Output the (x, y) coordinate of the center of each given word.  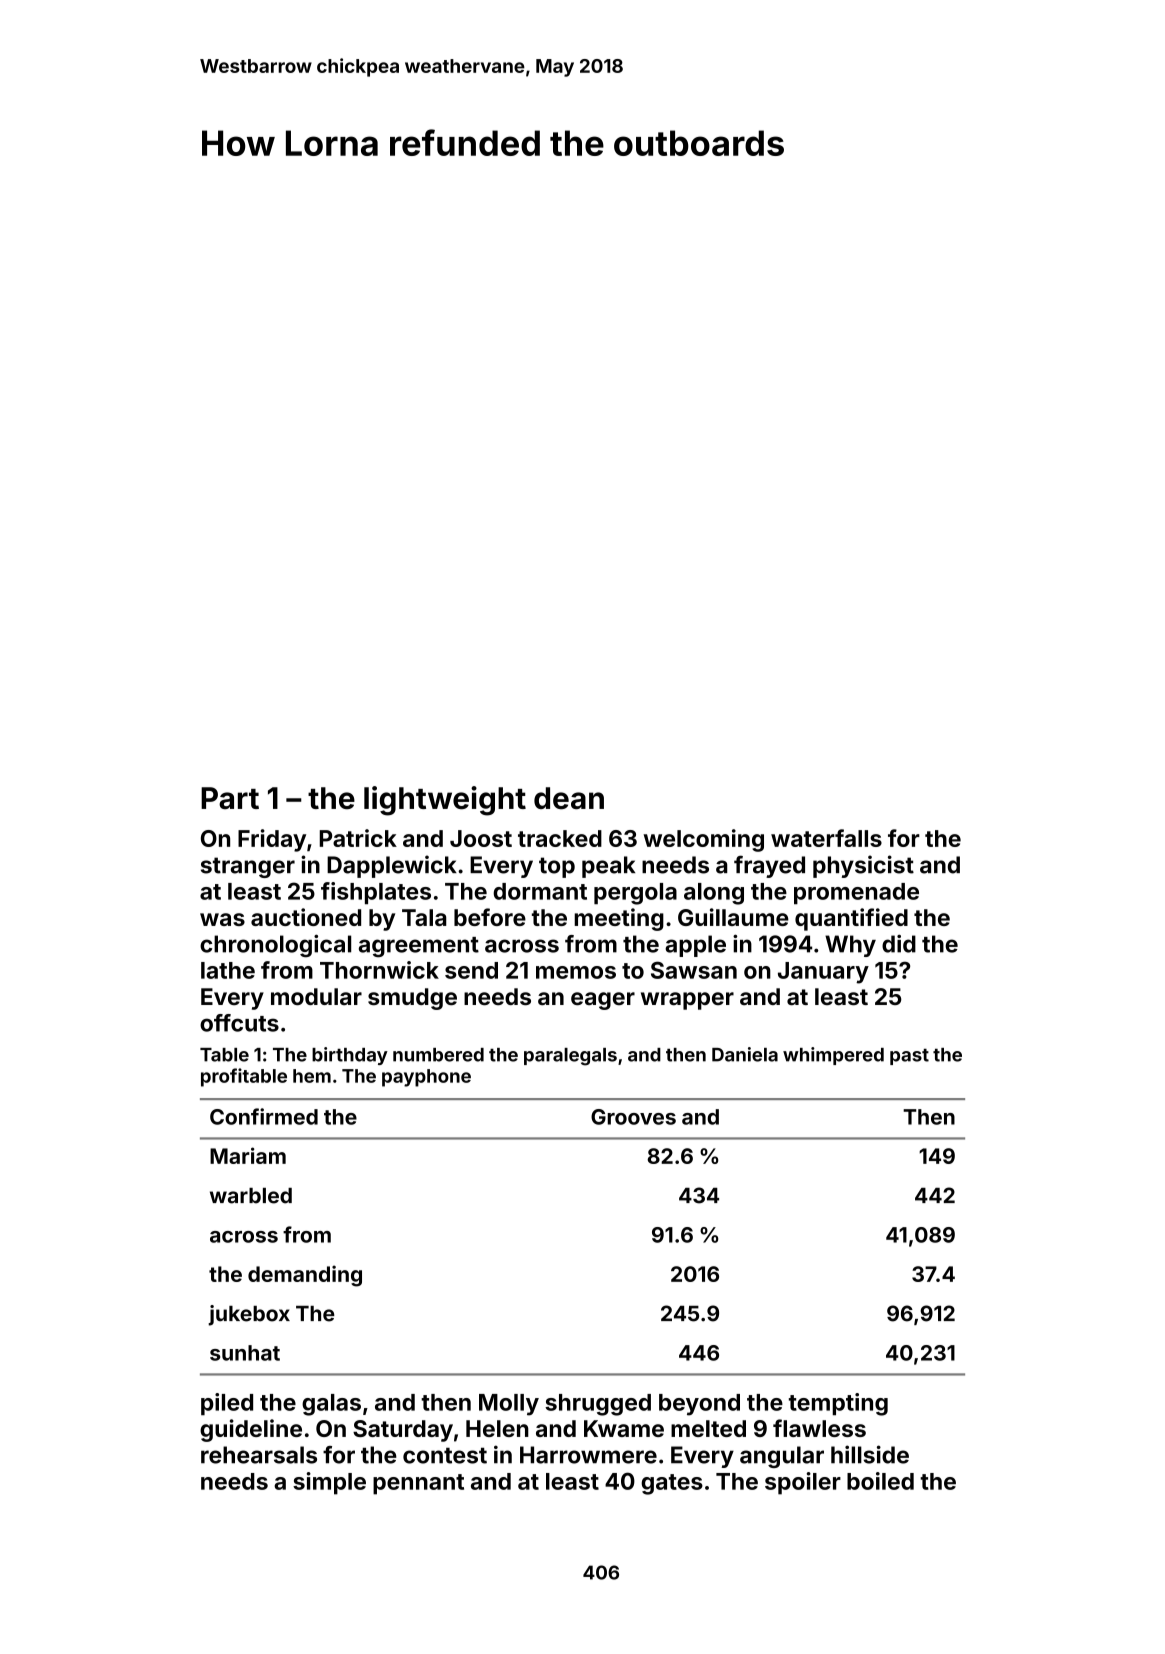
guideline (251, 1430)
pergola (635, 894)
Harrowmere (588, 1455)
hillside (870, 1454)
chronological (275, 946)
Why (850, 946)
